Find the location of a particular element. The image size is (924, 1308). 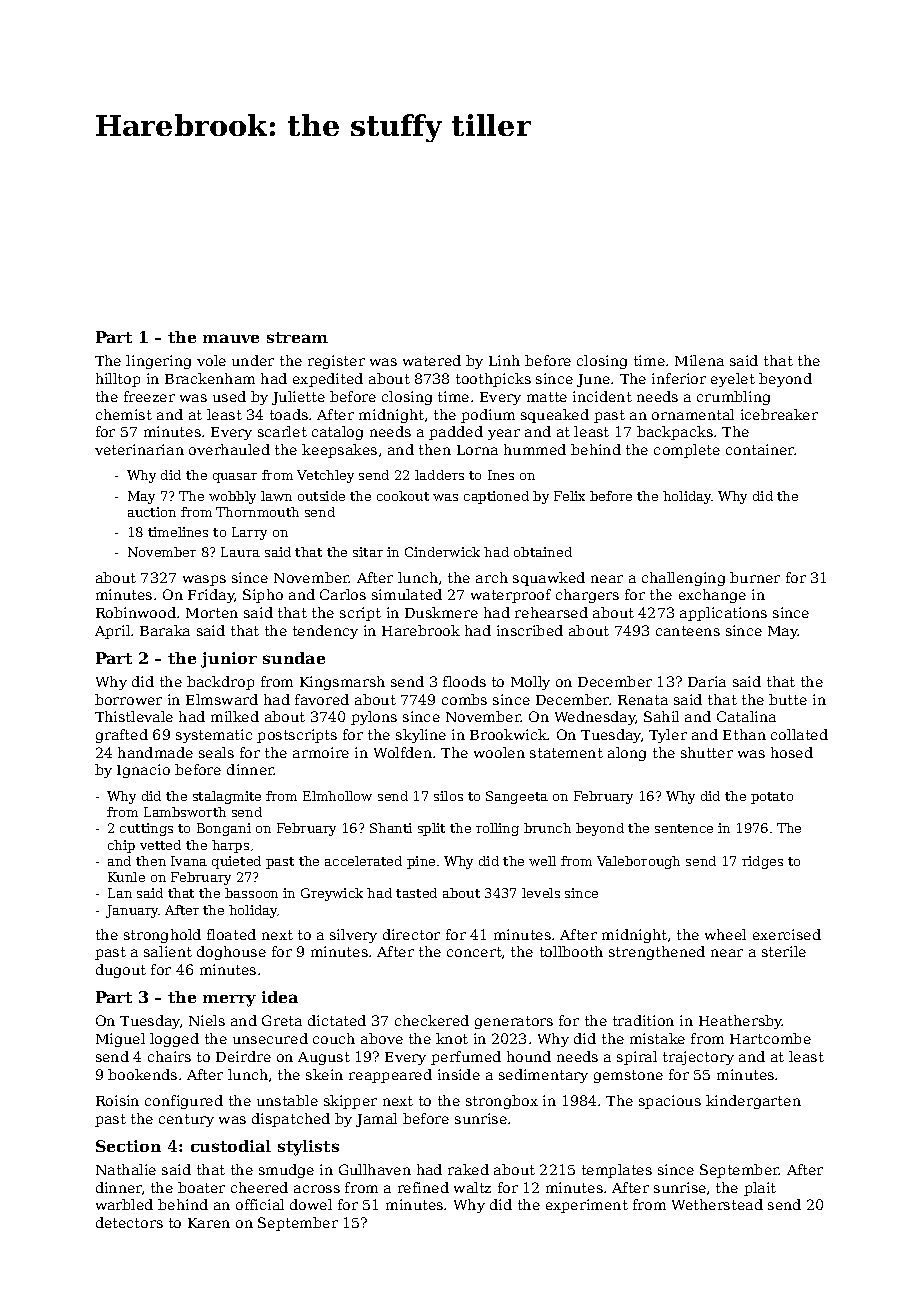

raked is located at coordinates (468, 1169).
